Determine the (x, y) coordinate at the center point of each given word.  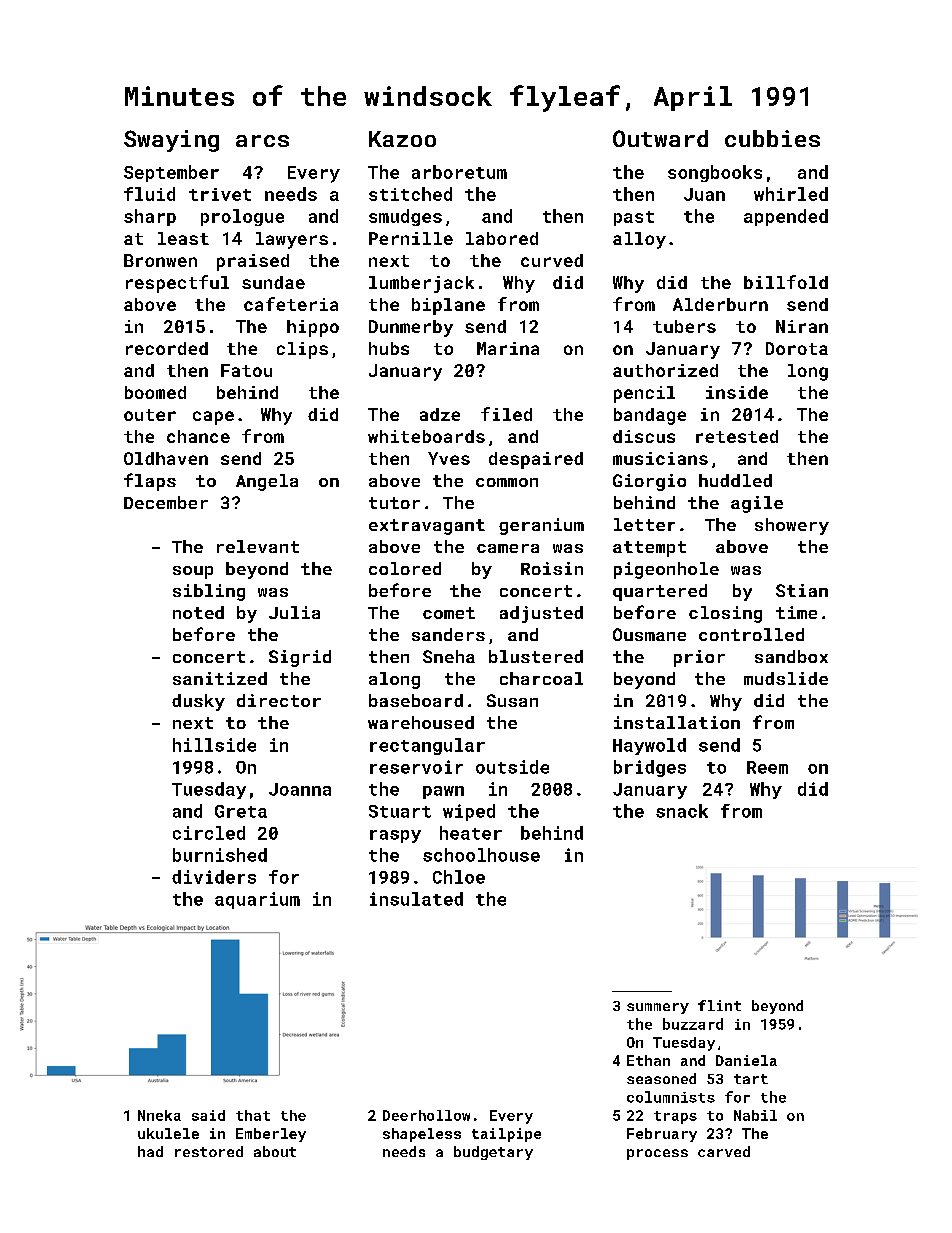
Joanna (300, 789)
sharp (150, 217)
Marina (508, 348)
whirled (791, 194)
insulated (416, 899)
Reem (767, 767)
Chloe (459, 877)
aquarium (257, 900)
